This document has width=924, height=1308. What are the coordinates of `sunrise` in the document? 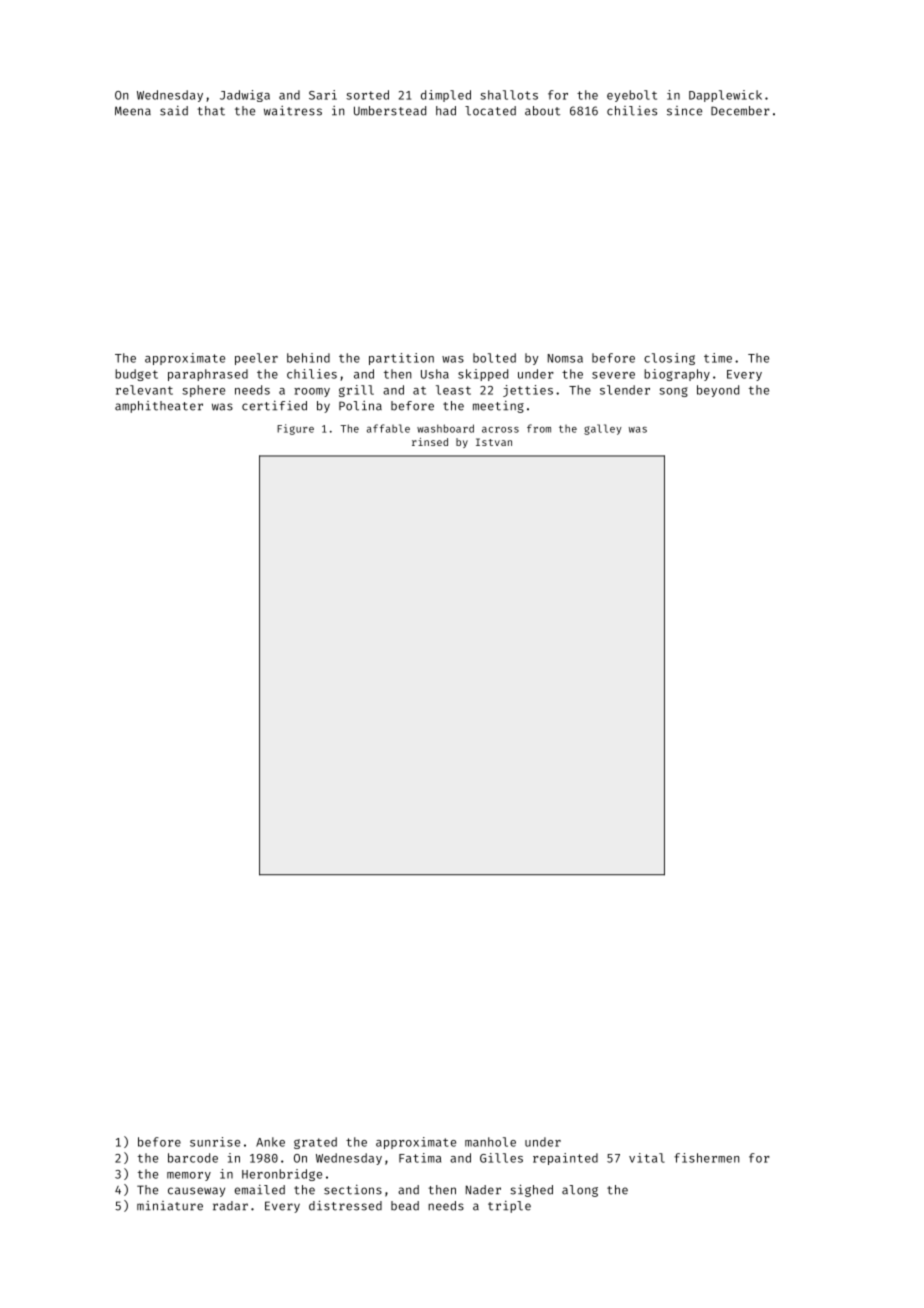 It's located at (215, 1142).
